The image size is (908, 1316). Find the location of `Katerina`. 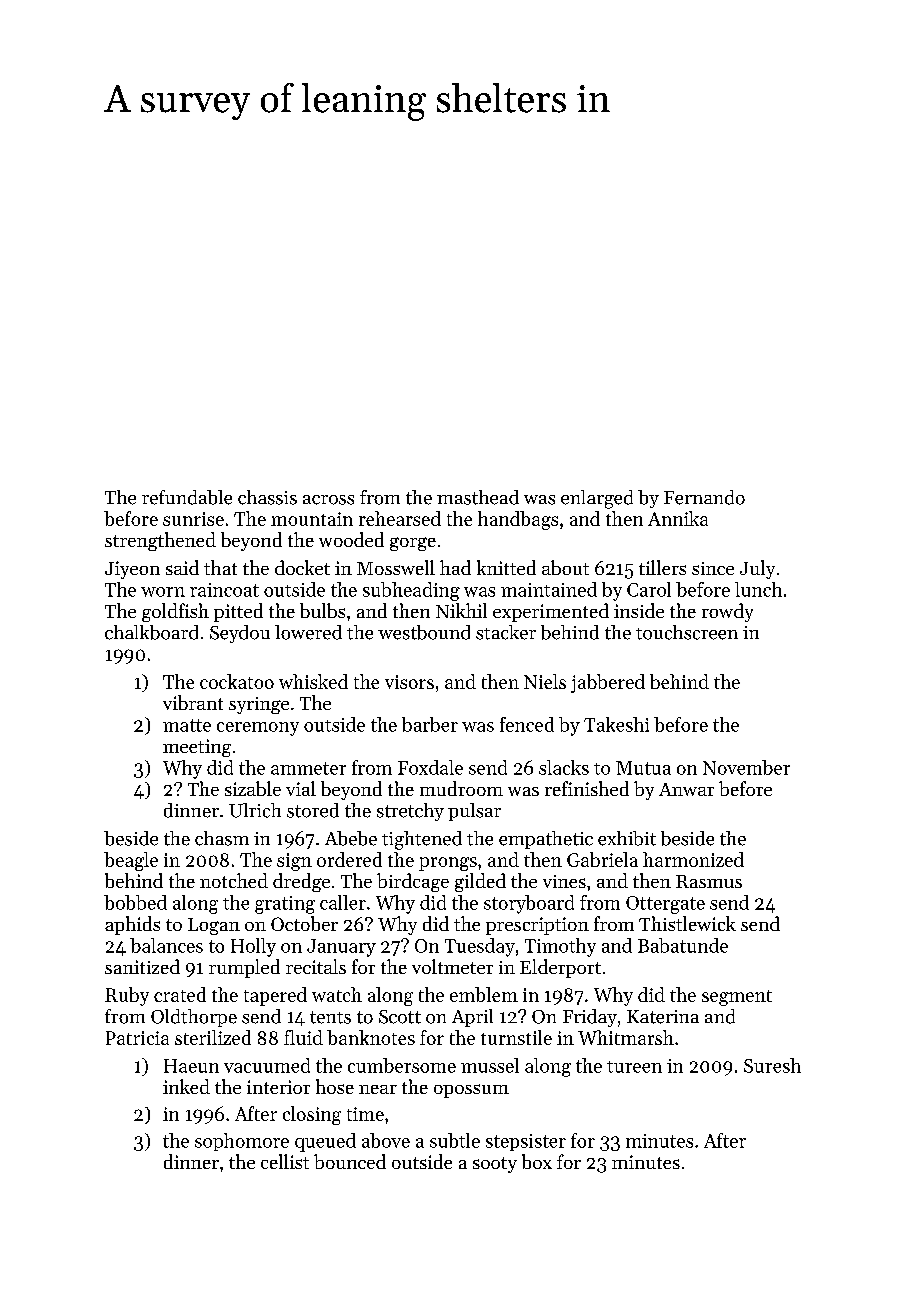

Katerina is located at coordinates (663, 1017).
